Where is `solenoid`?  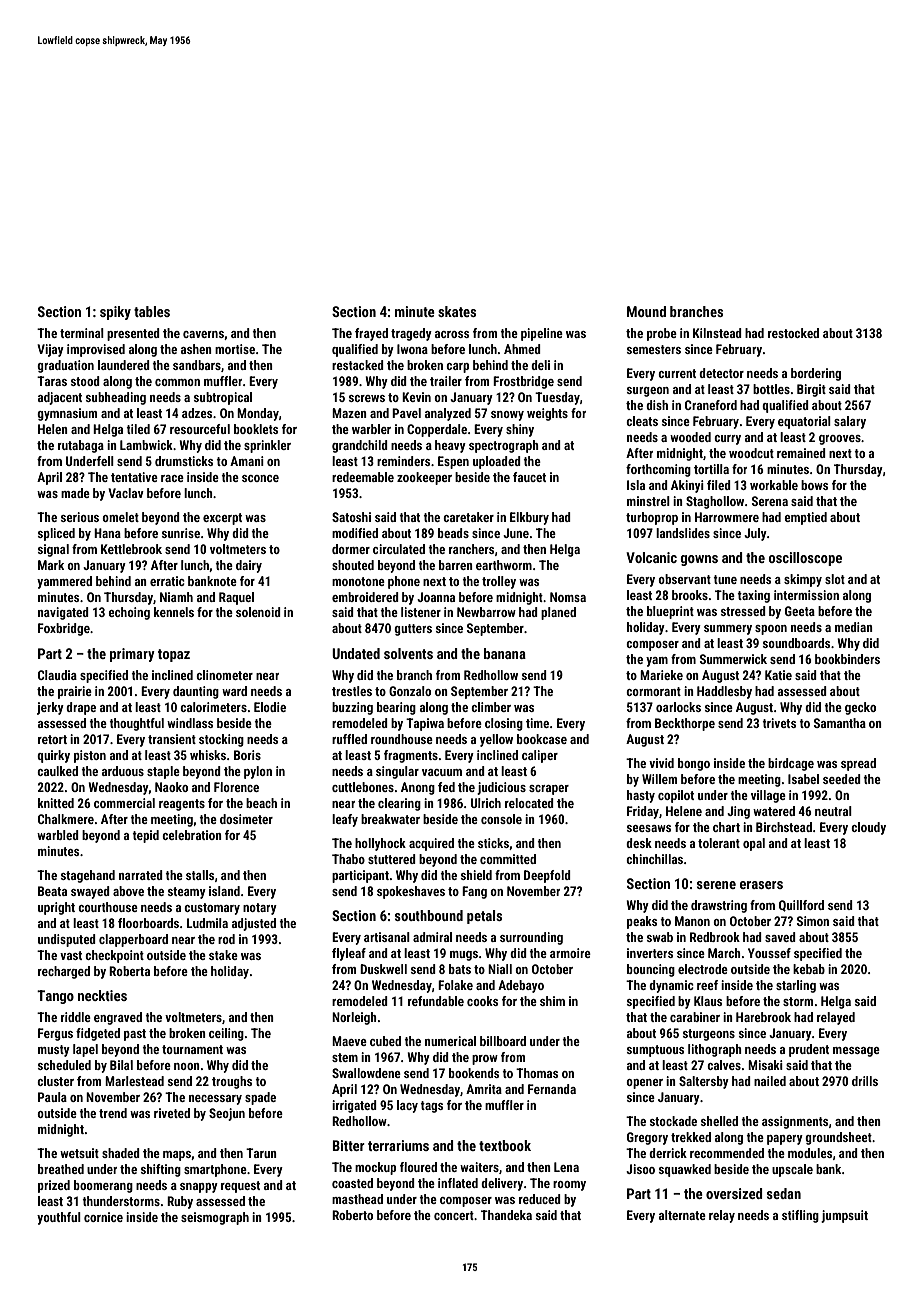 solenoid is located at coordinates (258, 612).
